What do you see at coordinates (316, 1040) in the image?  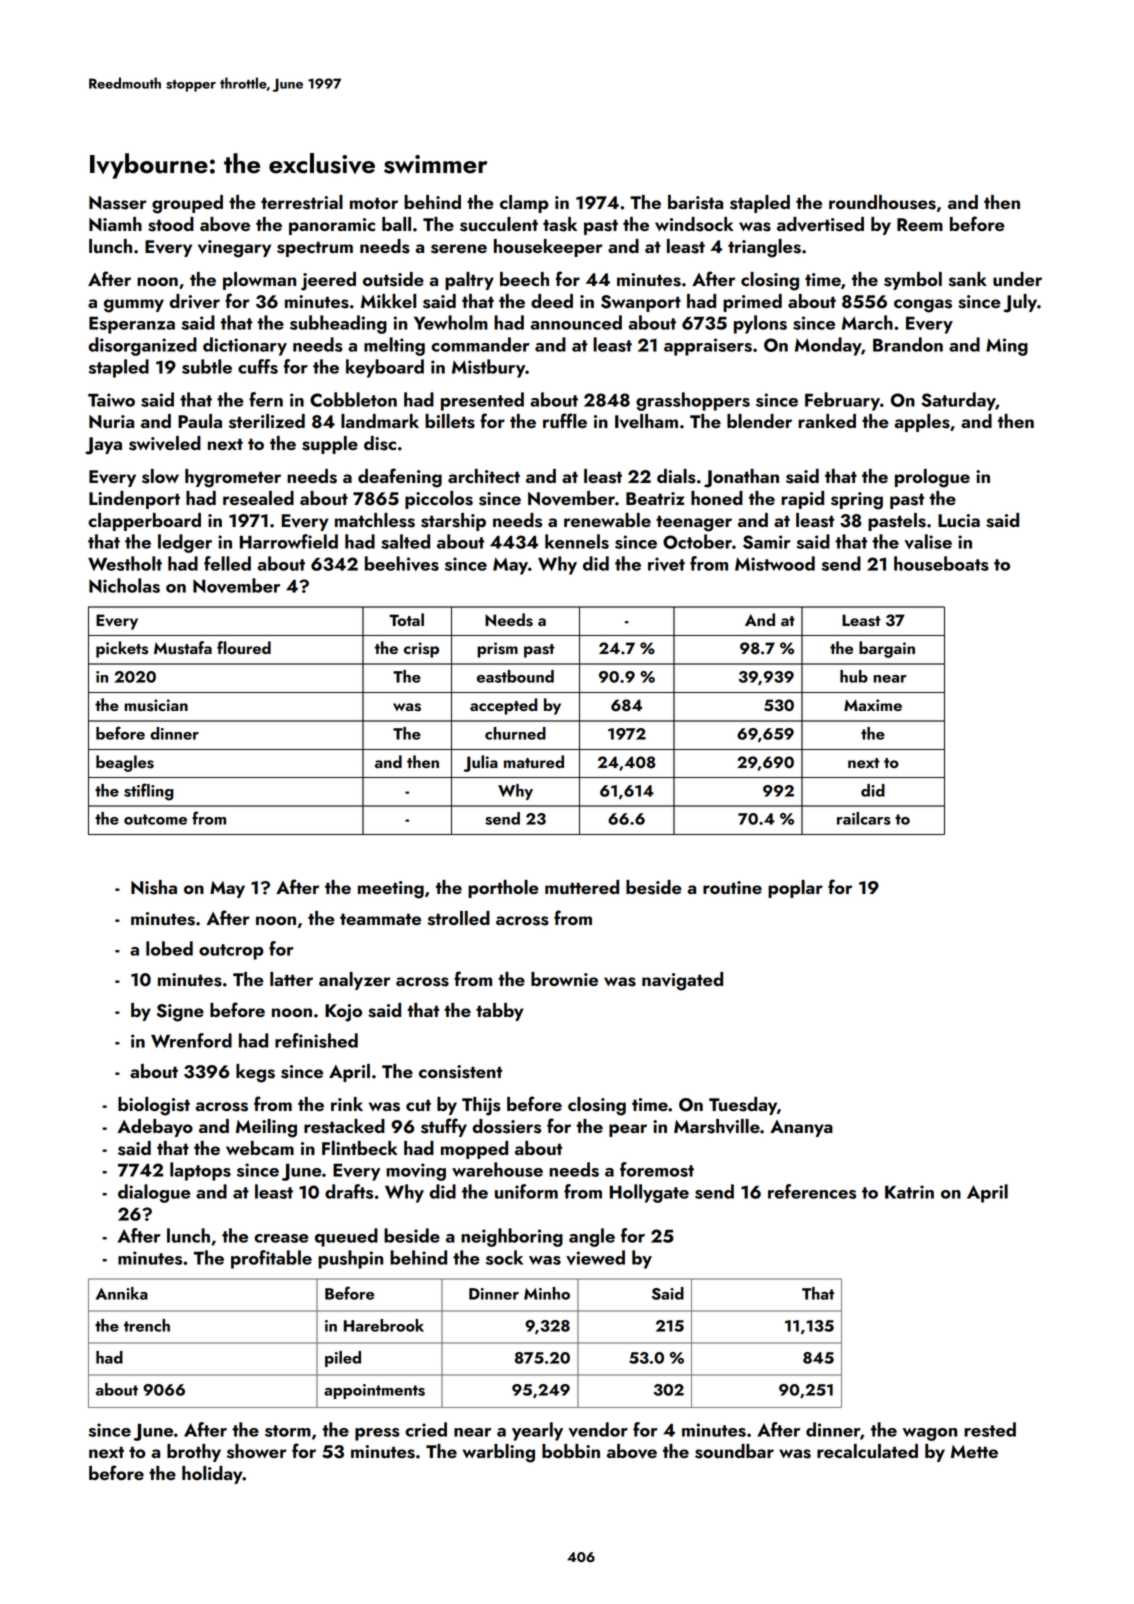 I see `refinished` at bounding box center [316, 1040].
